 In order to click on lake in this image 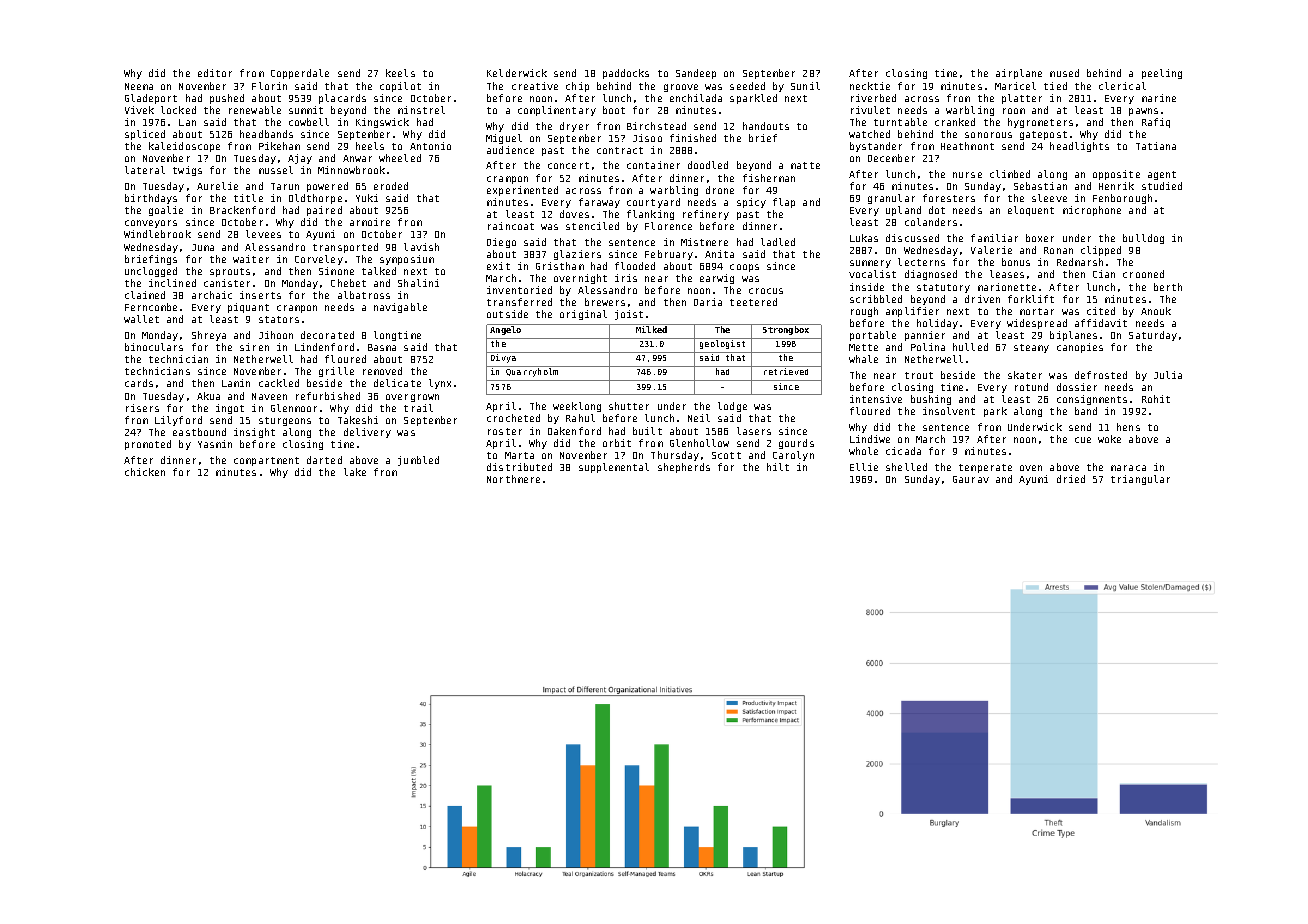, I will do `click(355, 472)`.
